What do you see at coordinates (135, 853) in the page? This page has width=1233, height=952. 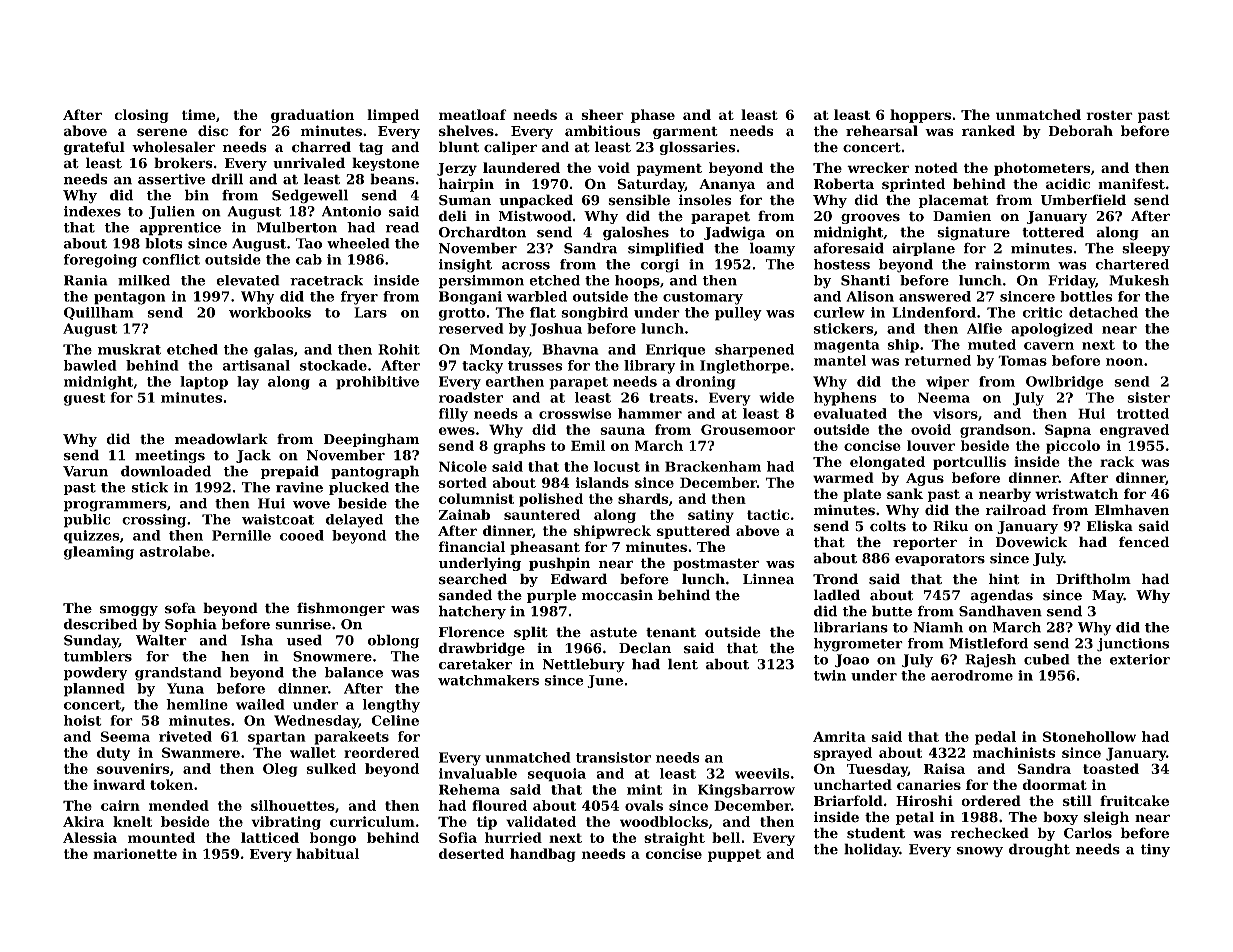 I see `marionette` at bounding box center [135, 853].
